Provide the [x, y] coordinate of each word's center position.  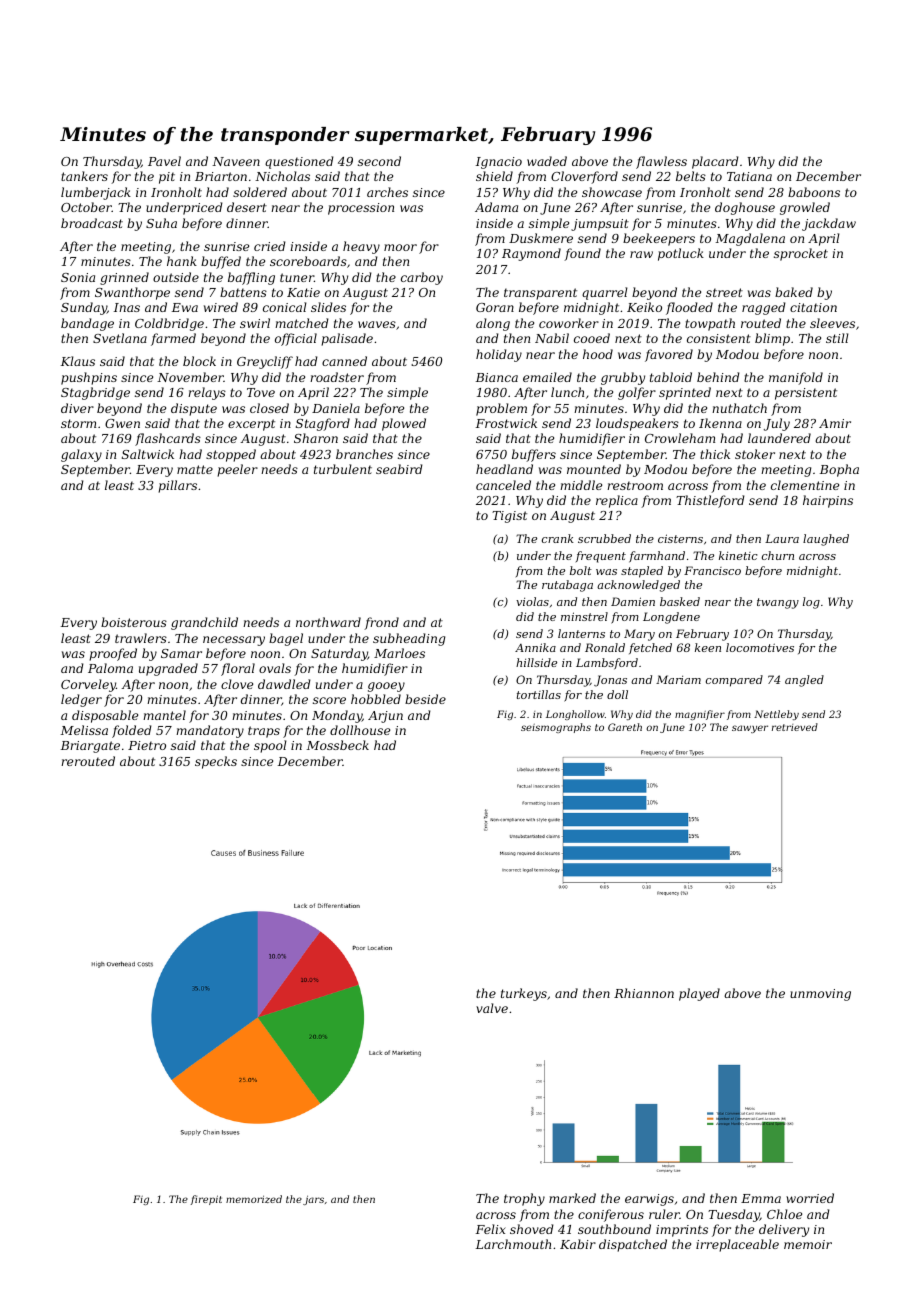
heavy [361, 247]
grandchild [204, 623]
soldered [260, 192]
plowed [404, 424]
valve [492, 1008]
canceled [503, 485]
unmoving [820, 995]
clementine [805, 485]
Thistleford [710, 501]
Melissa [84, 730]
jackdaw [829, 224]
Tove [261, 392]
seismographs [556, 728]
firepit [206, 1200]
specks [216, 762]
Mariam [678, 679]
